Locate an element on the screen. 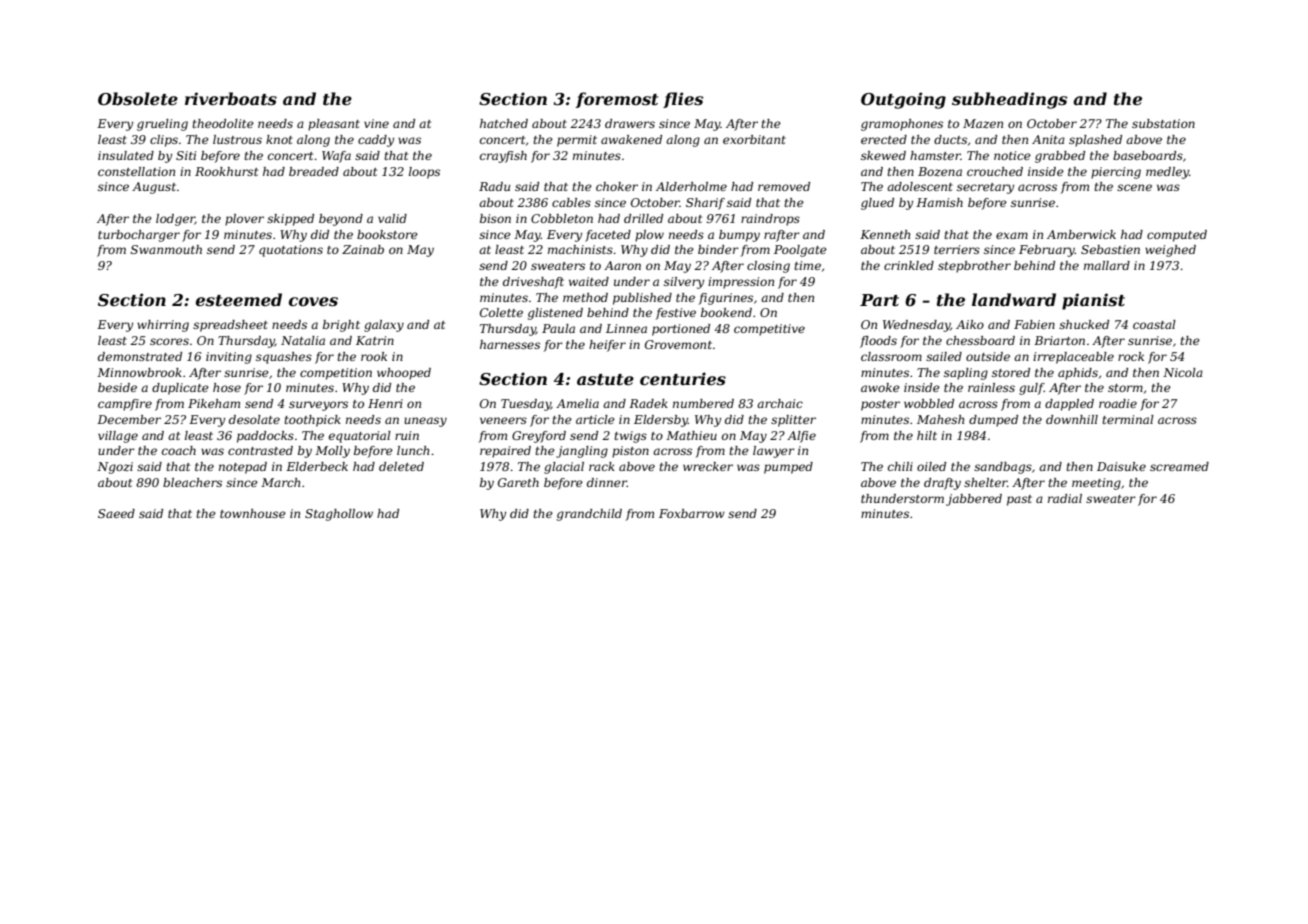 This screenshot has width=1308, height=924. bison is located at coordinates (495, 218).
